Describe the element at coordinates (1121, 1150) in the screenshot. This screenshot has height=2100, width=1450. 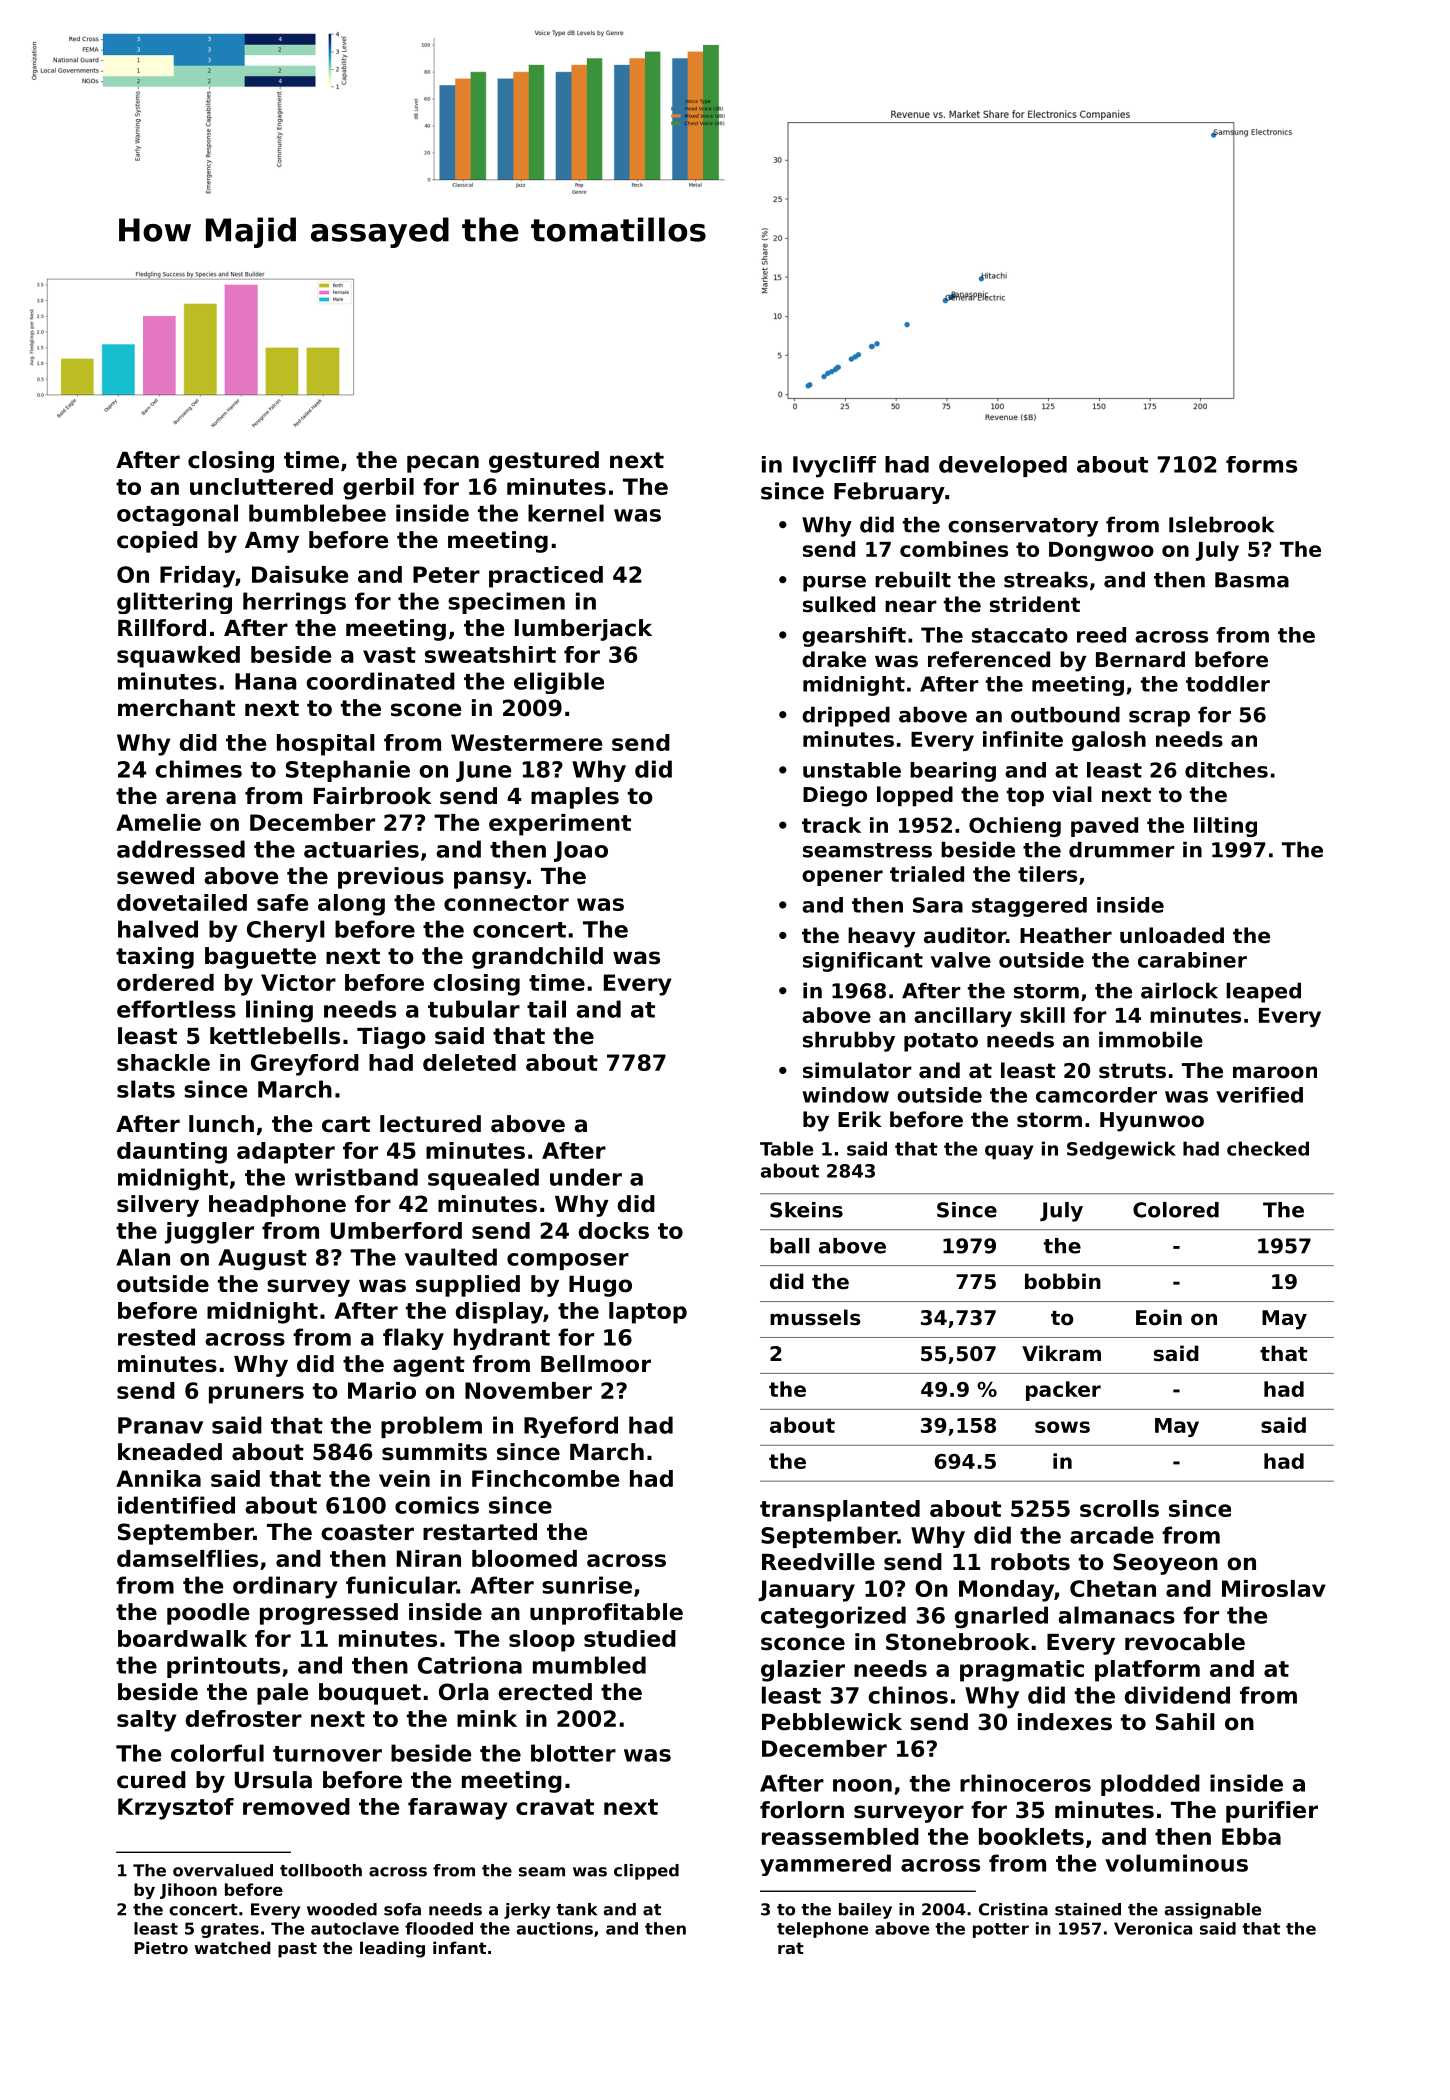
I see `Sedgewick` at that location.
